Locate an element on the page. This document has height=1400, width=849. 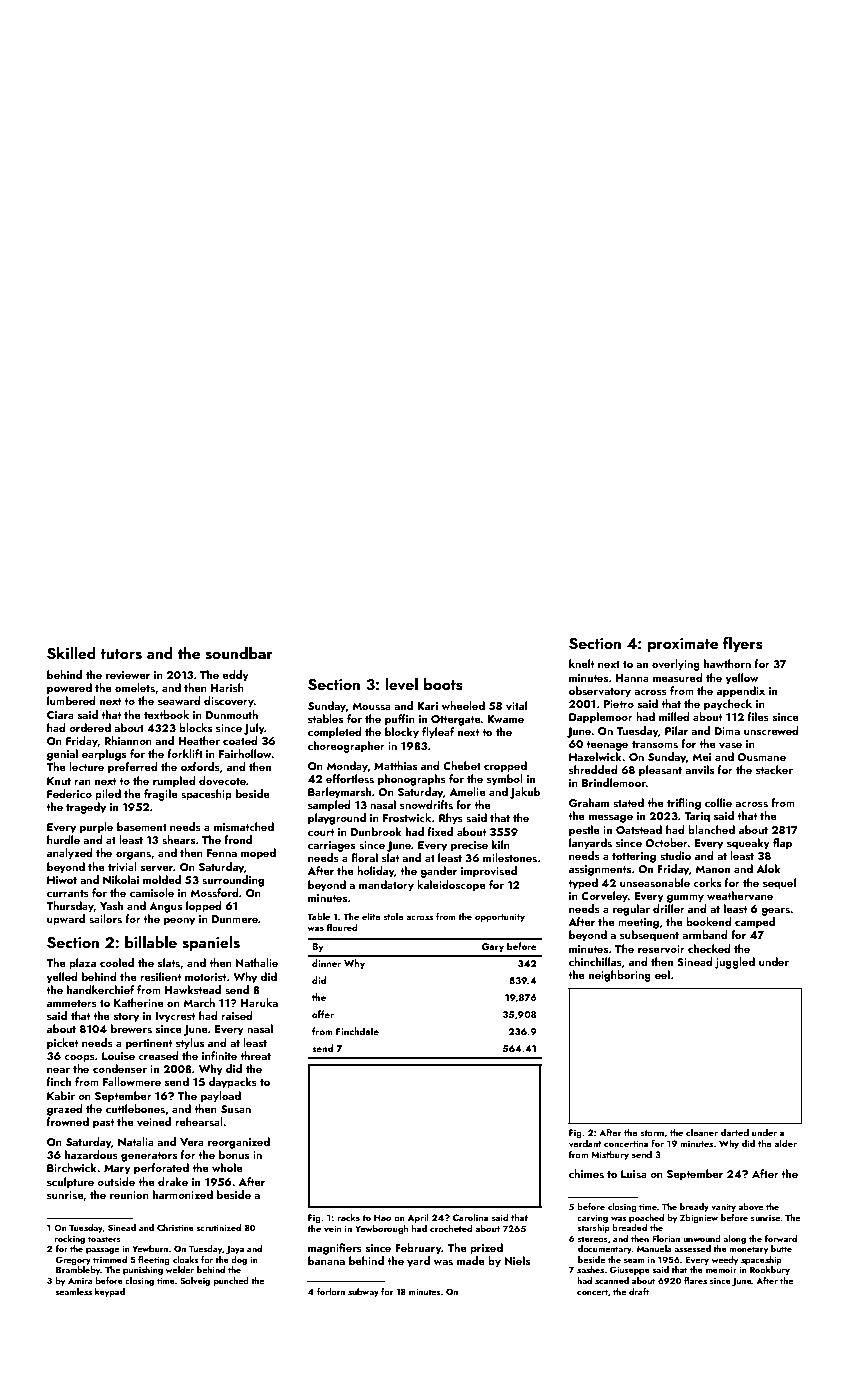
Susan is located at coordinates (236, 1109).
